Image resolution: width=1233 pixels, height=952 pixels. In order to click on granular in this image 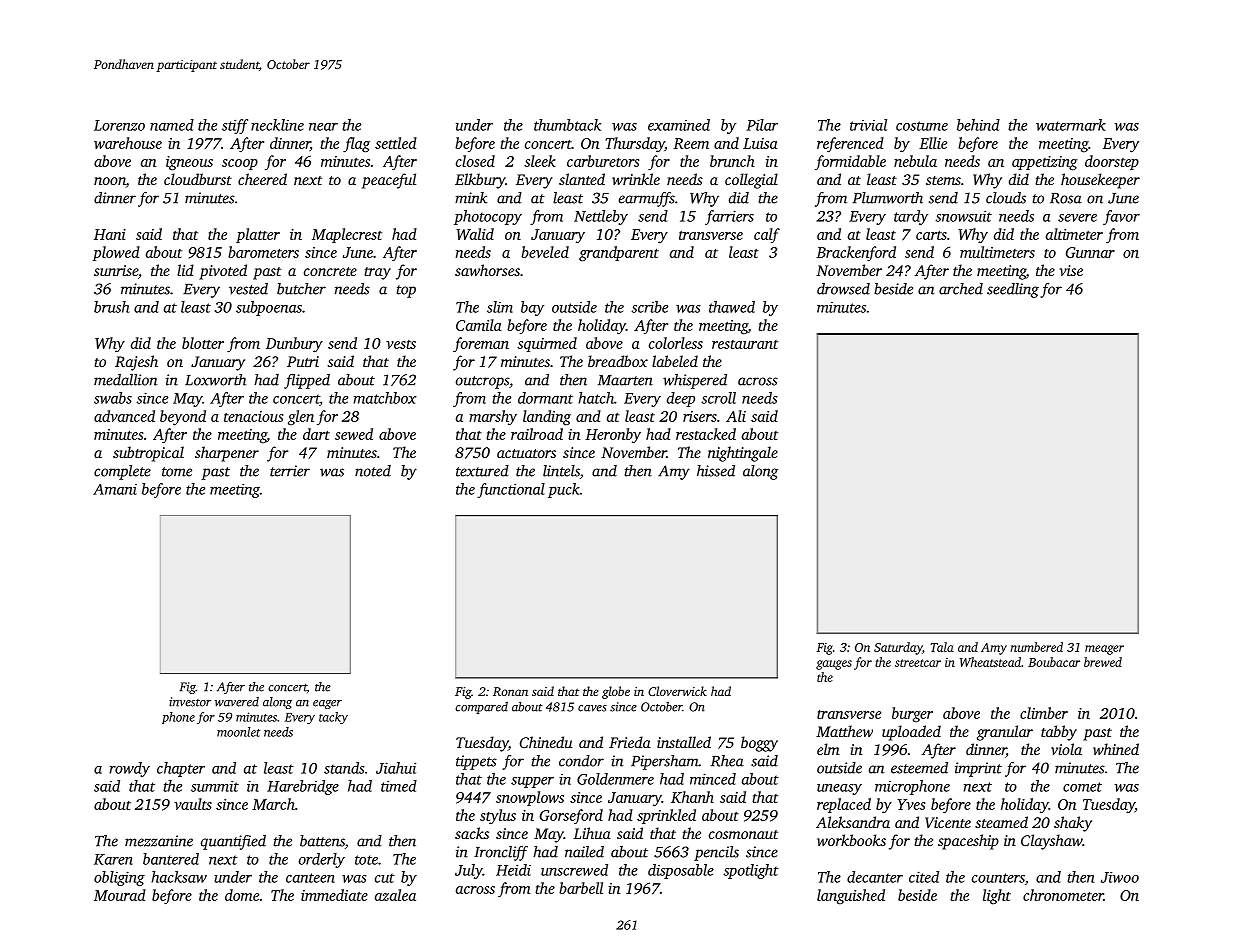, I will do `click(1005, 733)`.
